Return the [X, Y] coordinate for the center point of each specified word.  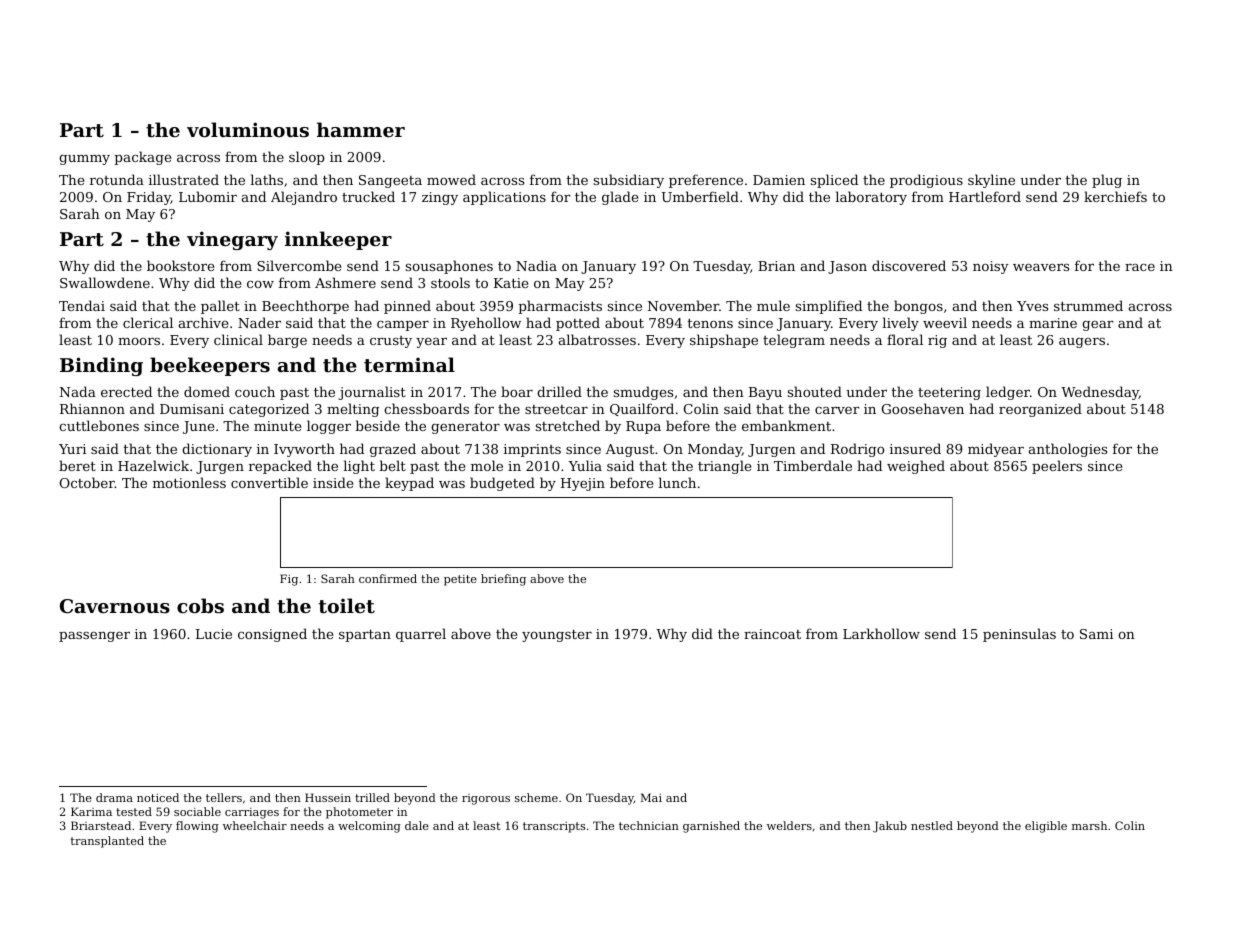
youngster [557, 635]
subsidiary [629, 181]
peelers [1057, 467]
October [87, 482]
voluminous [248, 129]
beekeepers [210, 366]
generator [465, 428]
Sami [1096, 634]
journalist [372, 393]
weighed [916, 467]
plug [1107, 181]
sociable [197, 811]
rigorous [486, 799]
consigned [272, 635]
